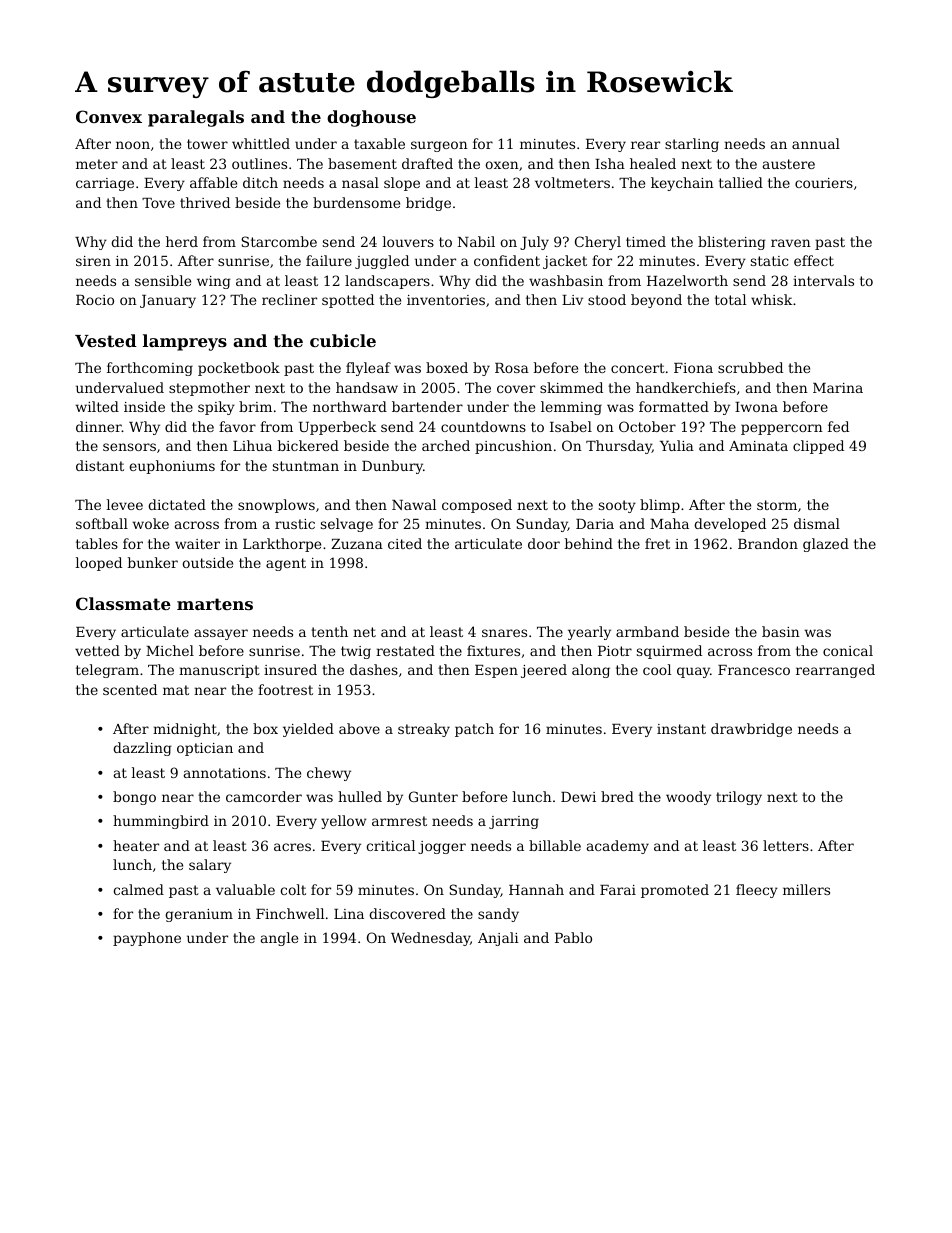 This screenshot has width=952, height=1233. I want to click on Cheryl, so click(598, 243).
